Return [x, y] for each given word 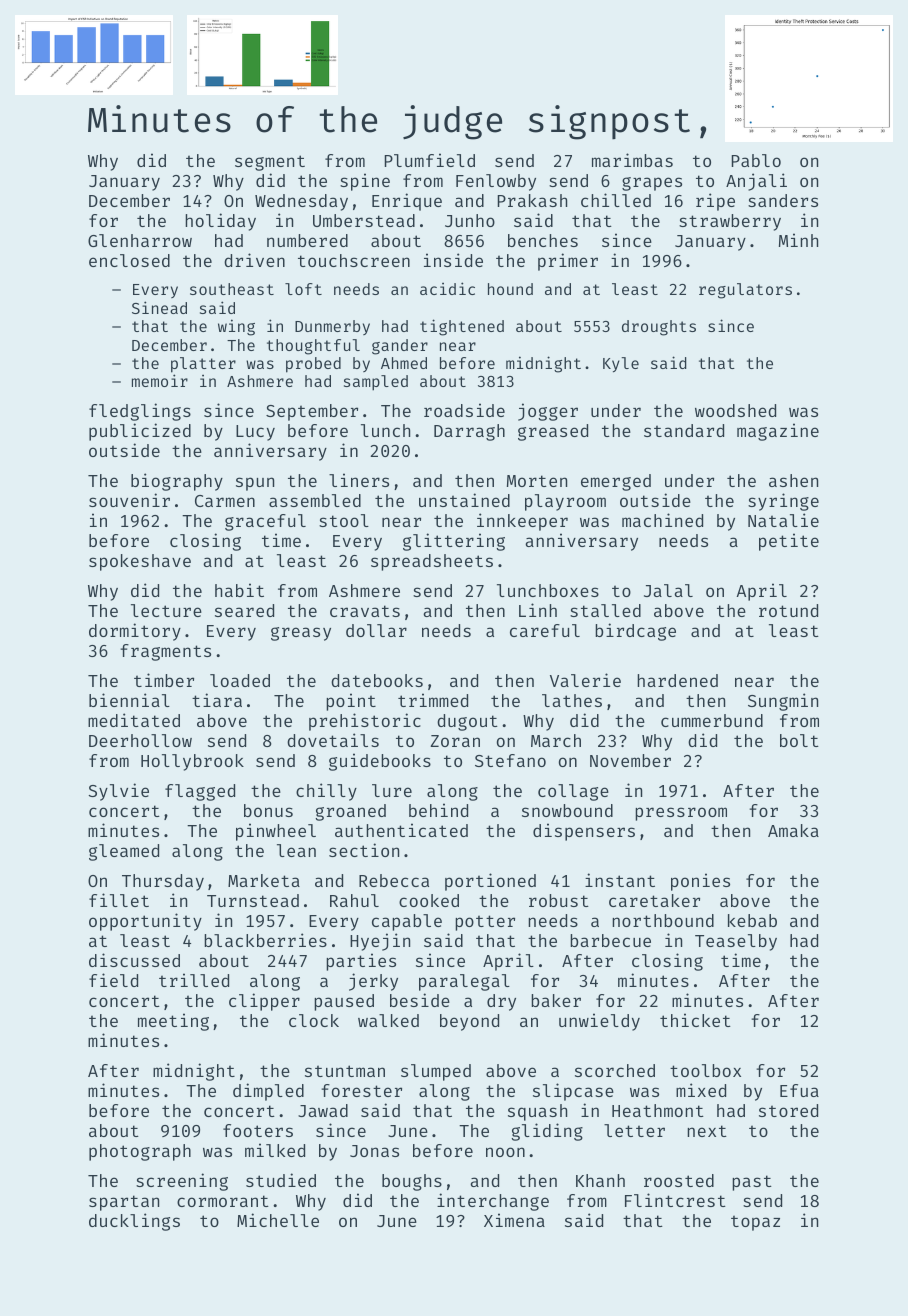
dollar [376, 630]
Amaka [793, 830]
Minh [798, 240]
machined [662, 520]
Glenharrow [140, 240]
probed [313, 365]
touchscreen [354, 260]
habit [239, 590]
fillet [119, 900]
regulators [745, 291]
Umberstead [364, 220]
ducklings [134, 1222]
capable [407, 922]
